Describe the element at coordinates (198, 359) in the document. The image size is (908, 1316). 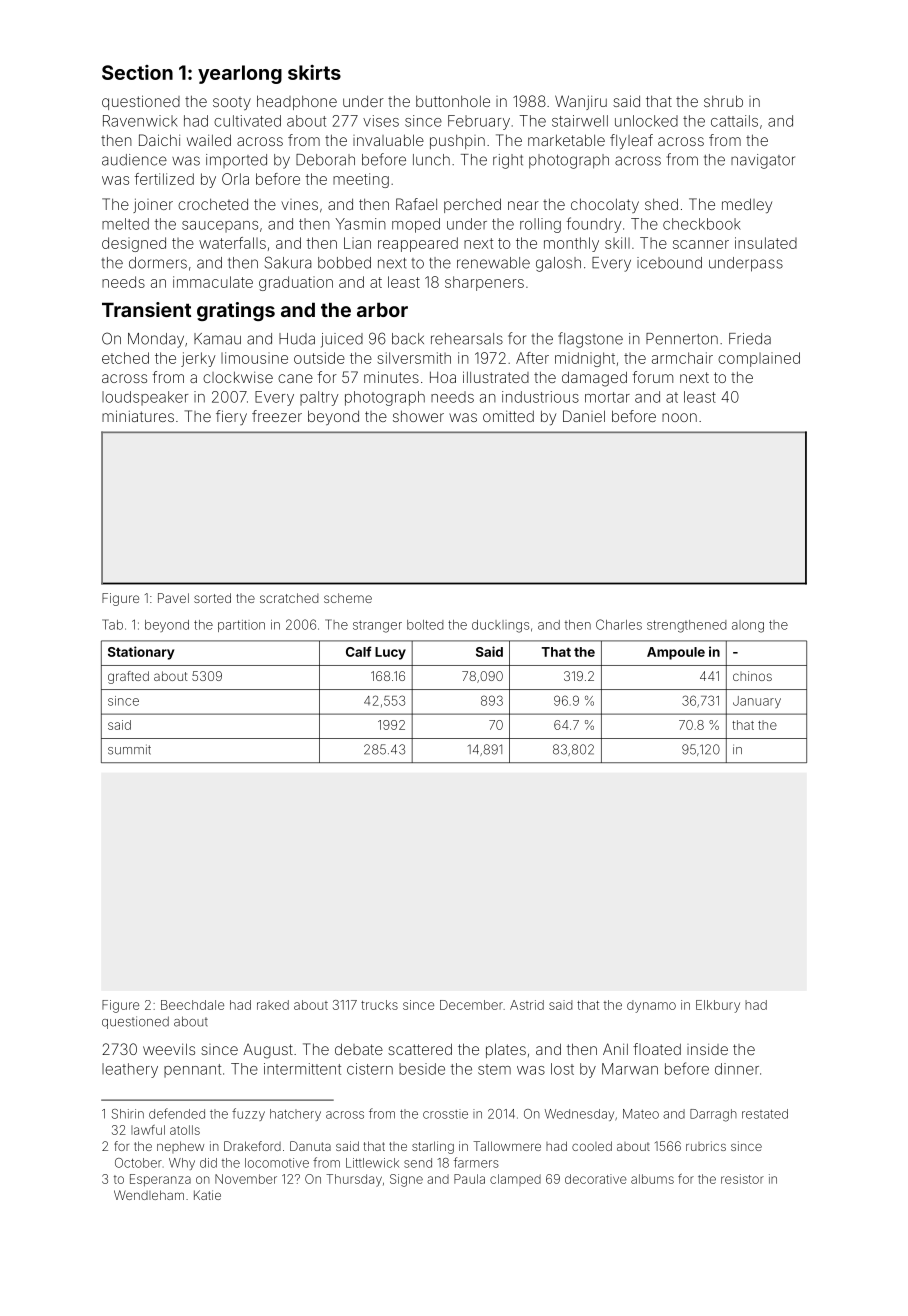
I see `jerky` at that location.
